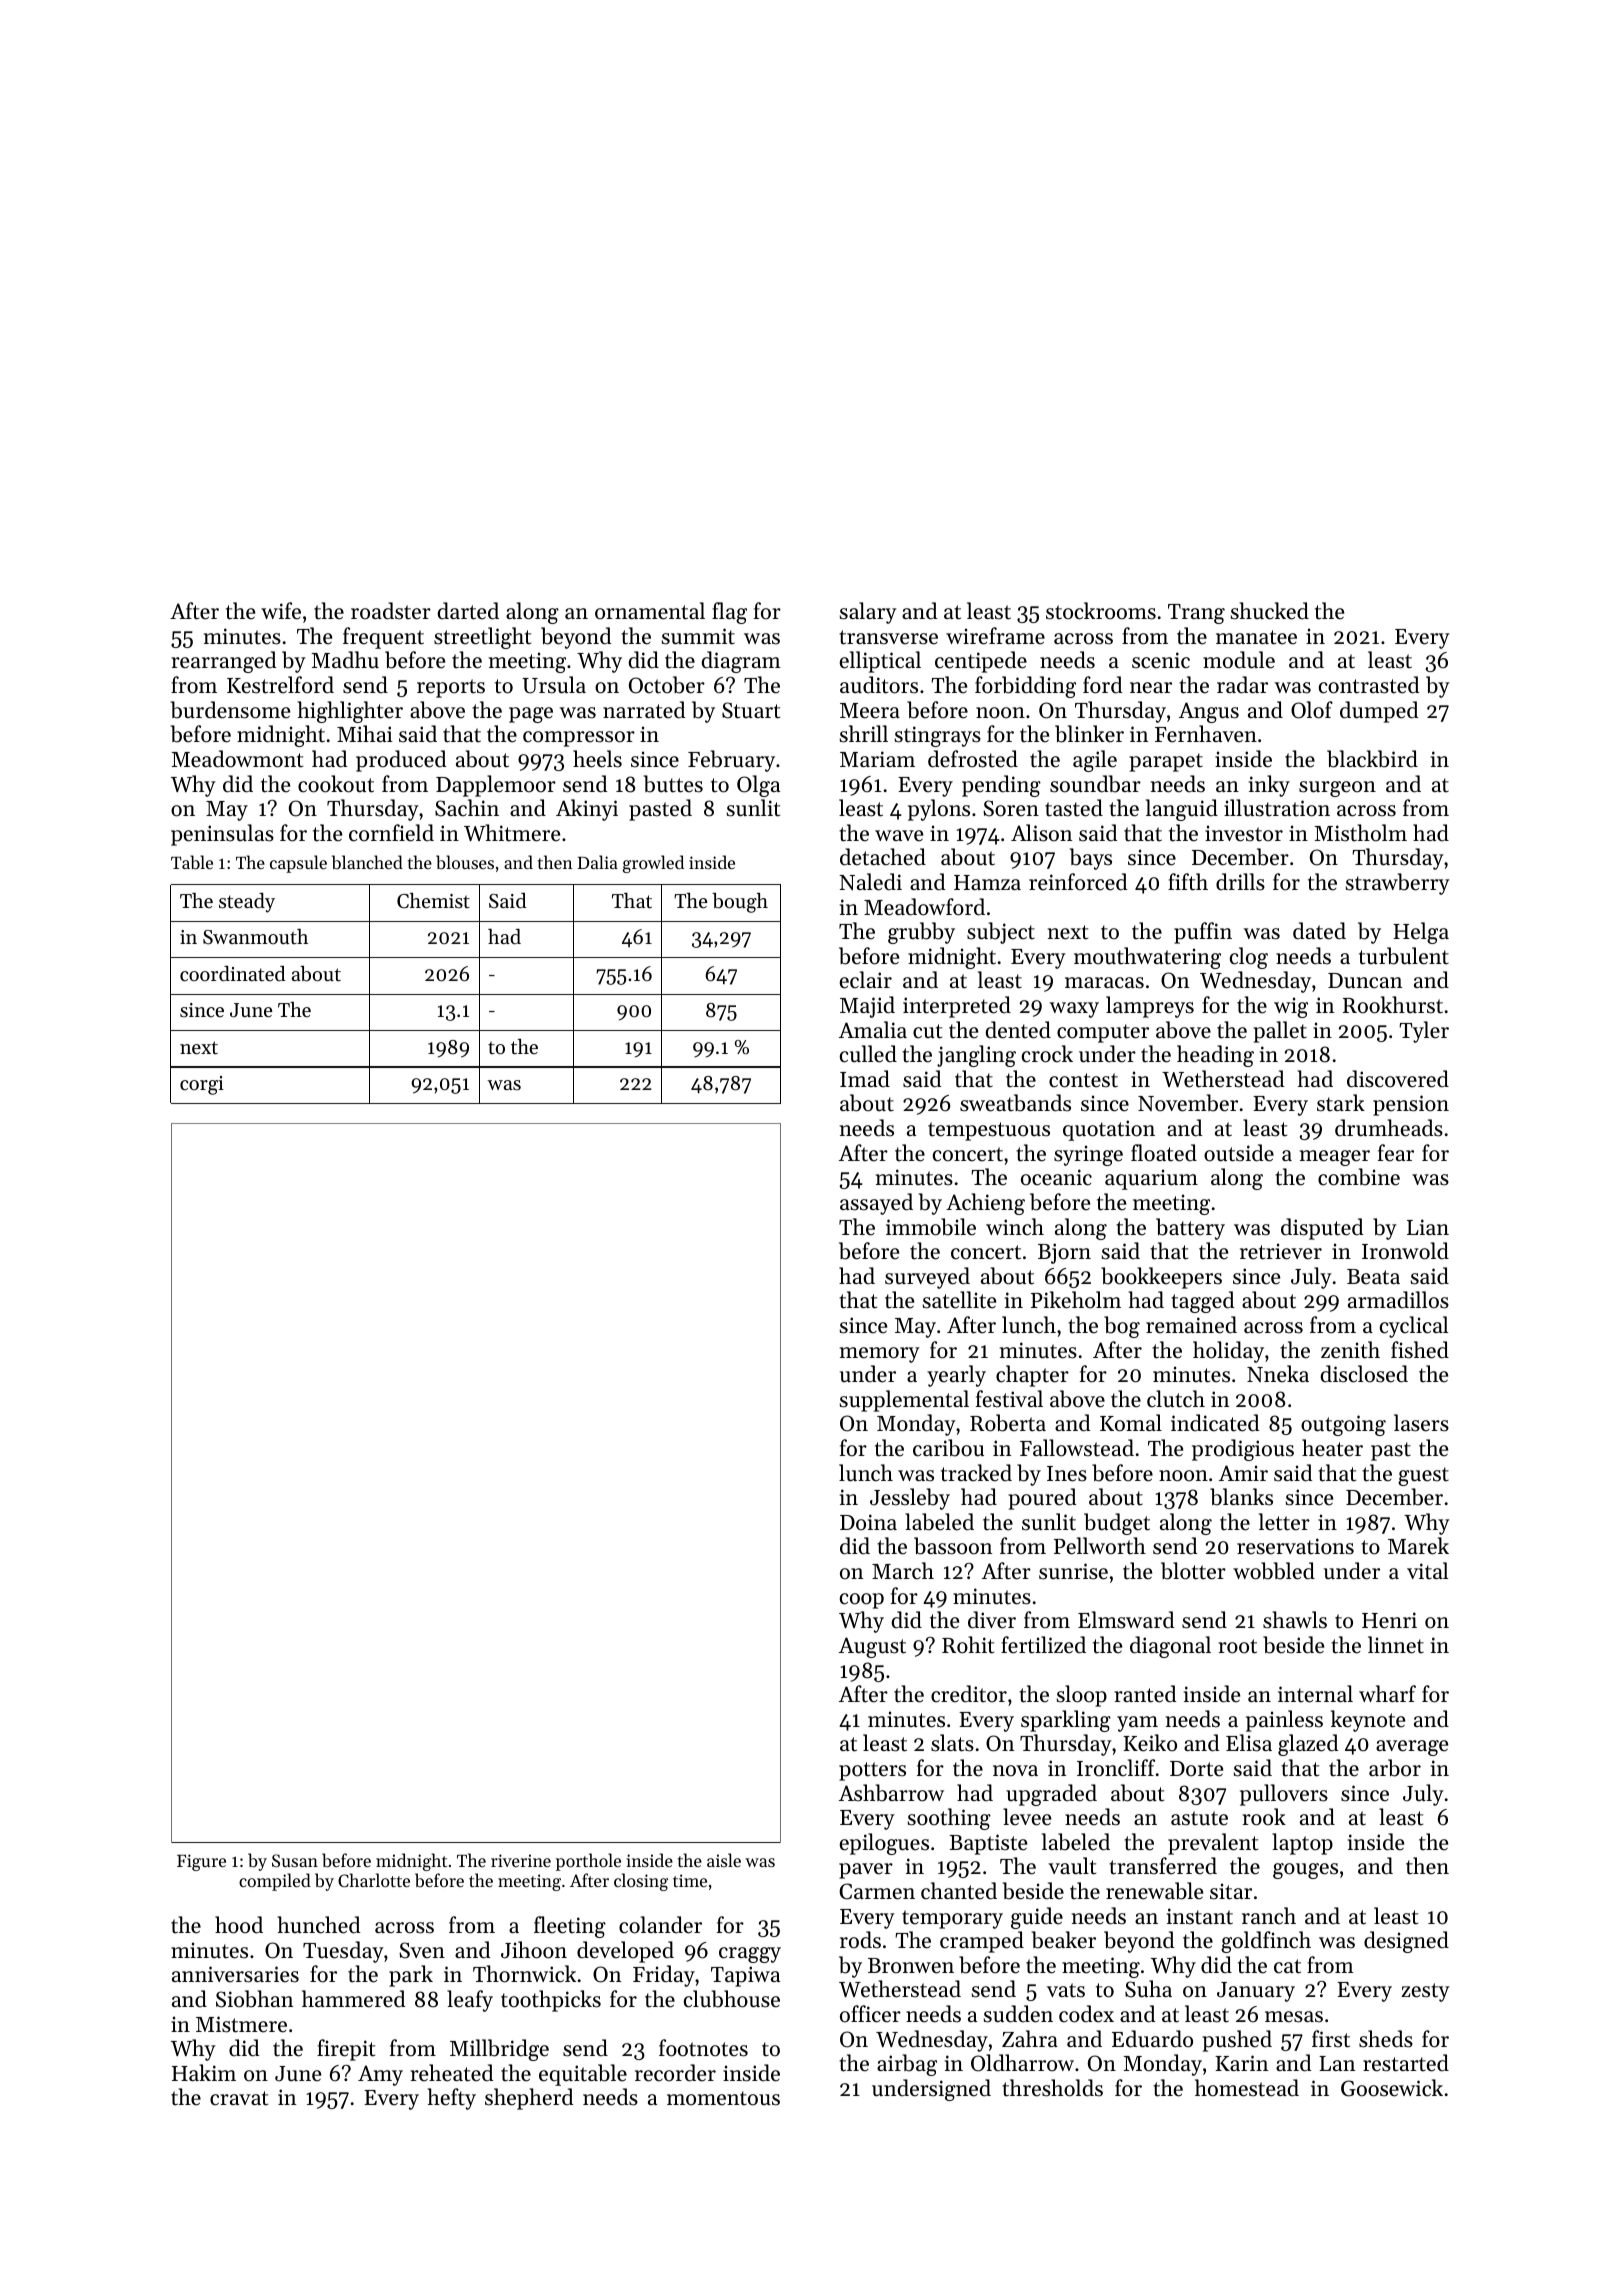 The width and height of the page is (1620, 2292). I want to click on tempestuous, so click(989, 1131).
